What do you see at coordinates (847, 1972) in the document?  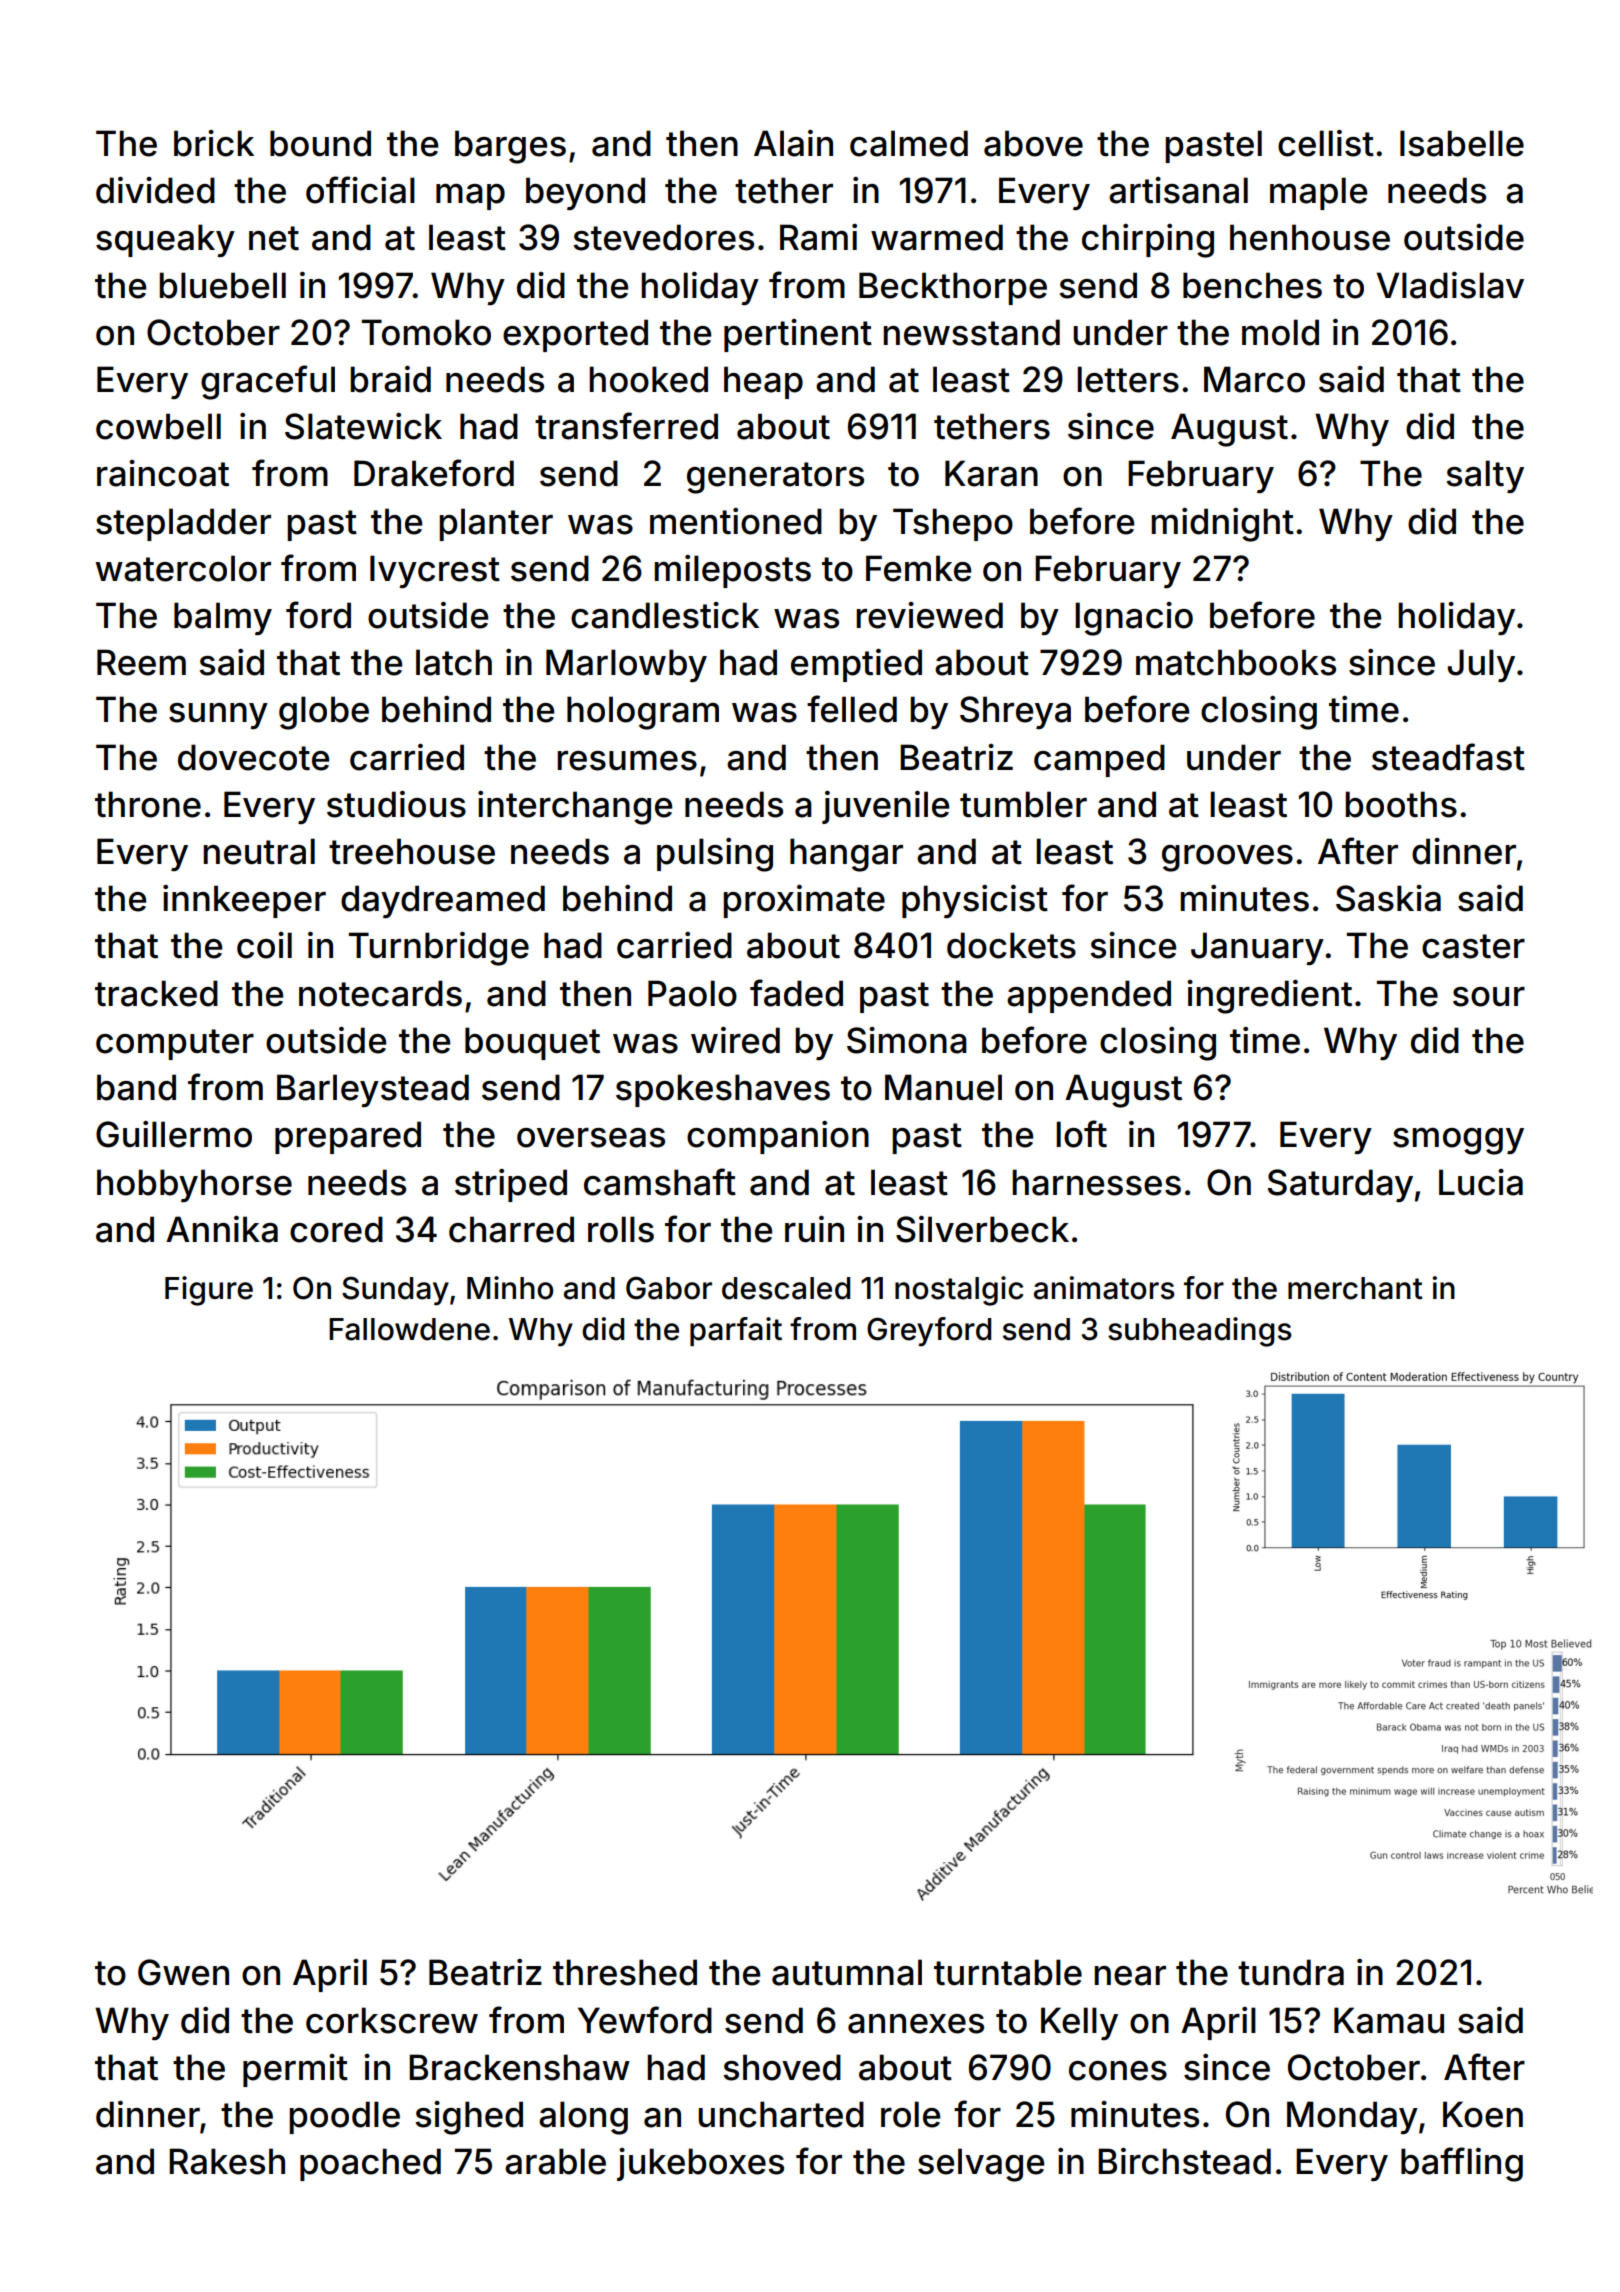 I see `autumnal` at bounding box center [847, 1972].
